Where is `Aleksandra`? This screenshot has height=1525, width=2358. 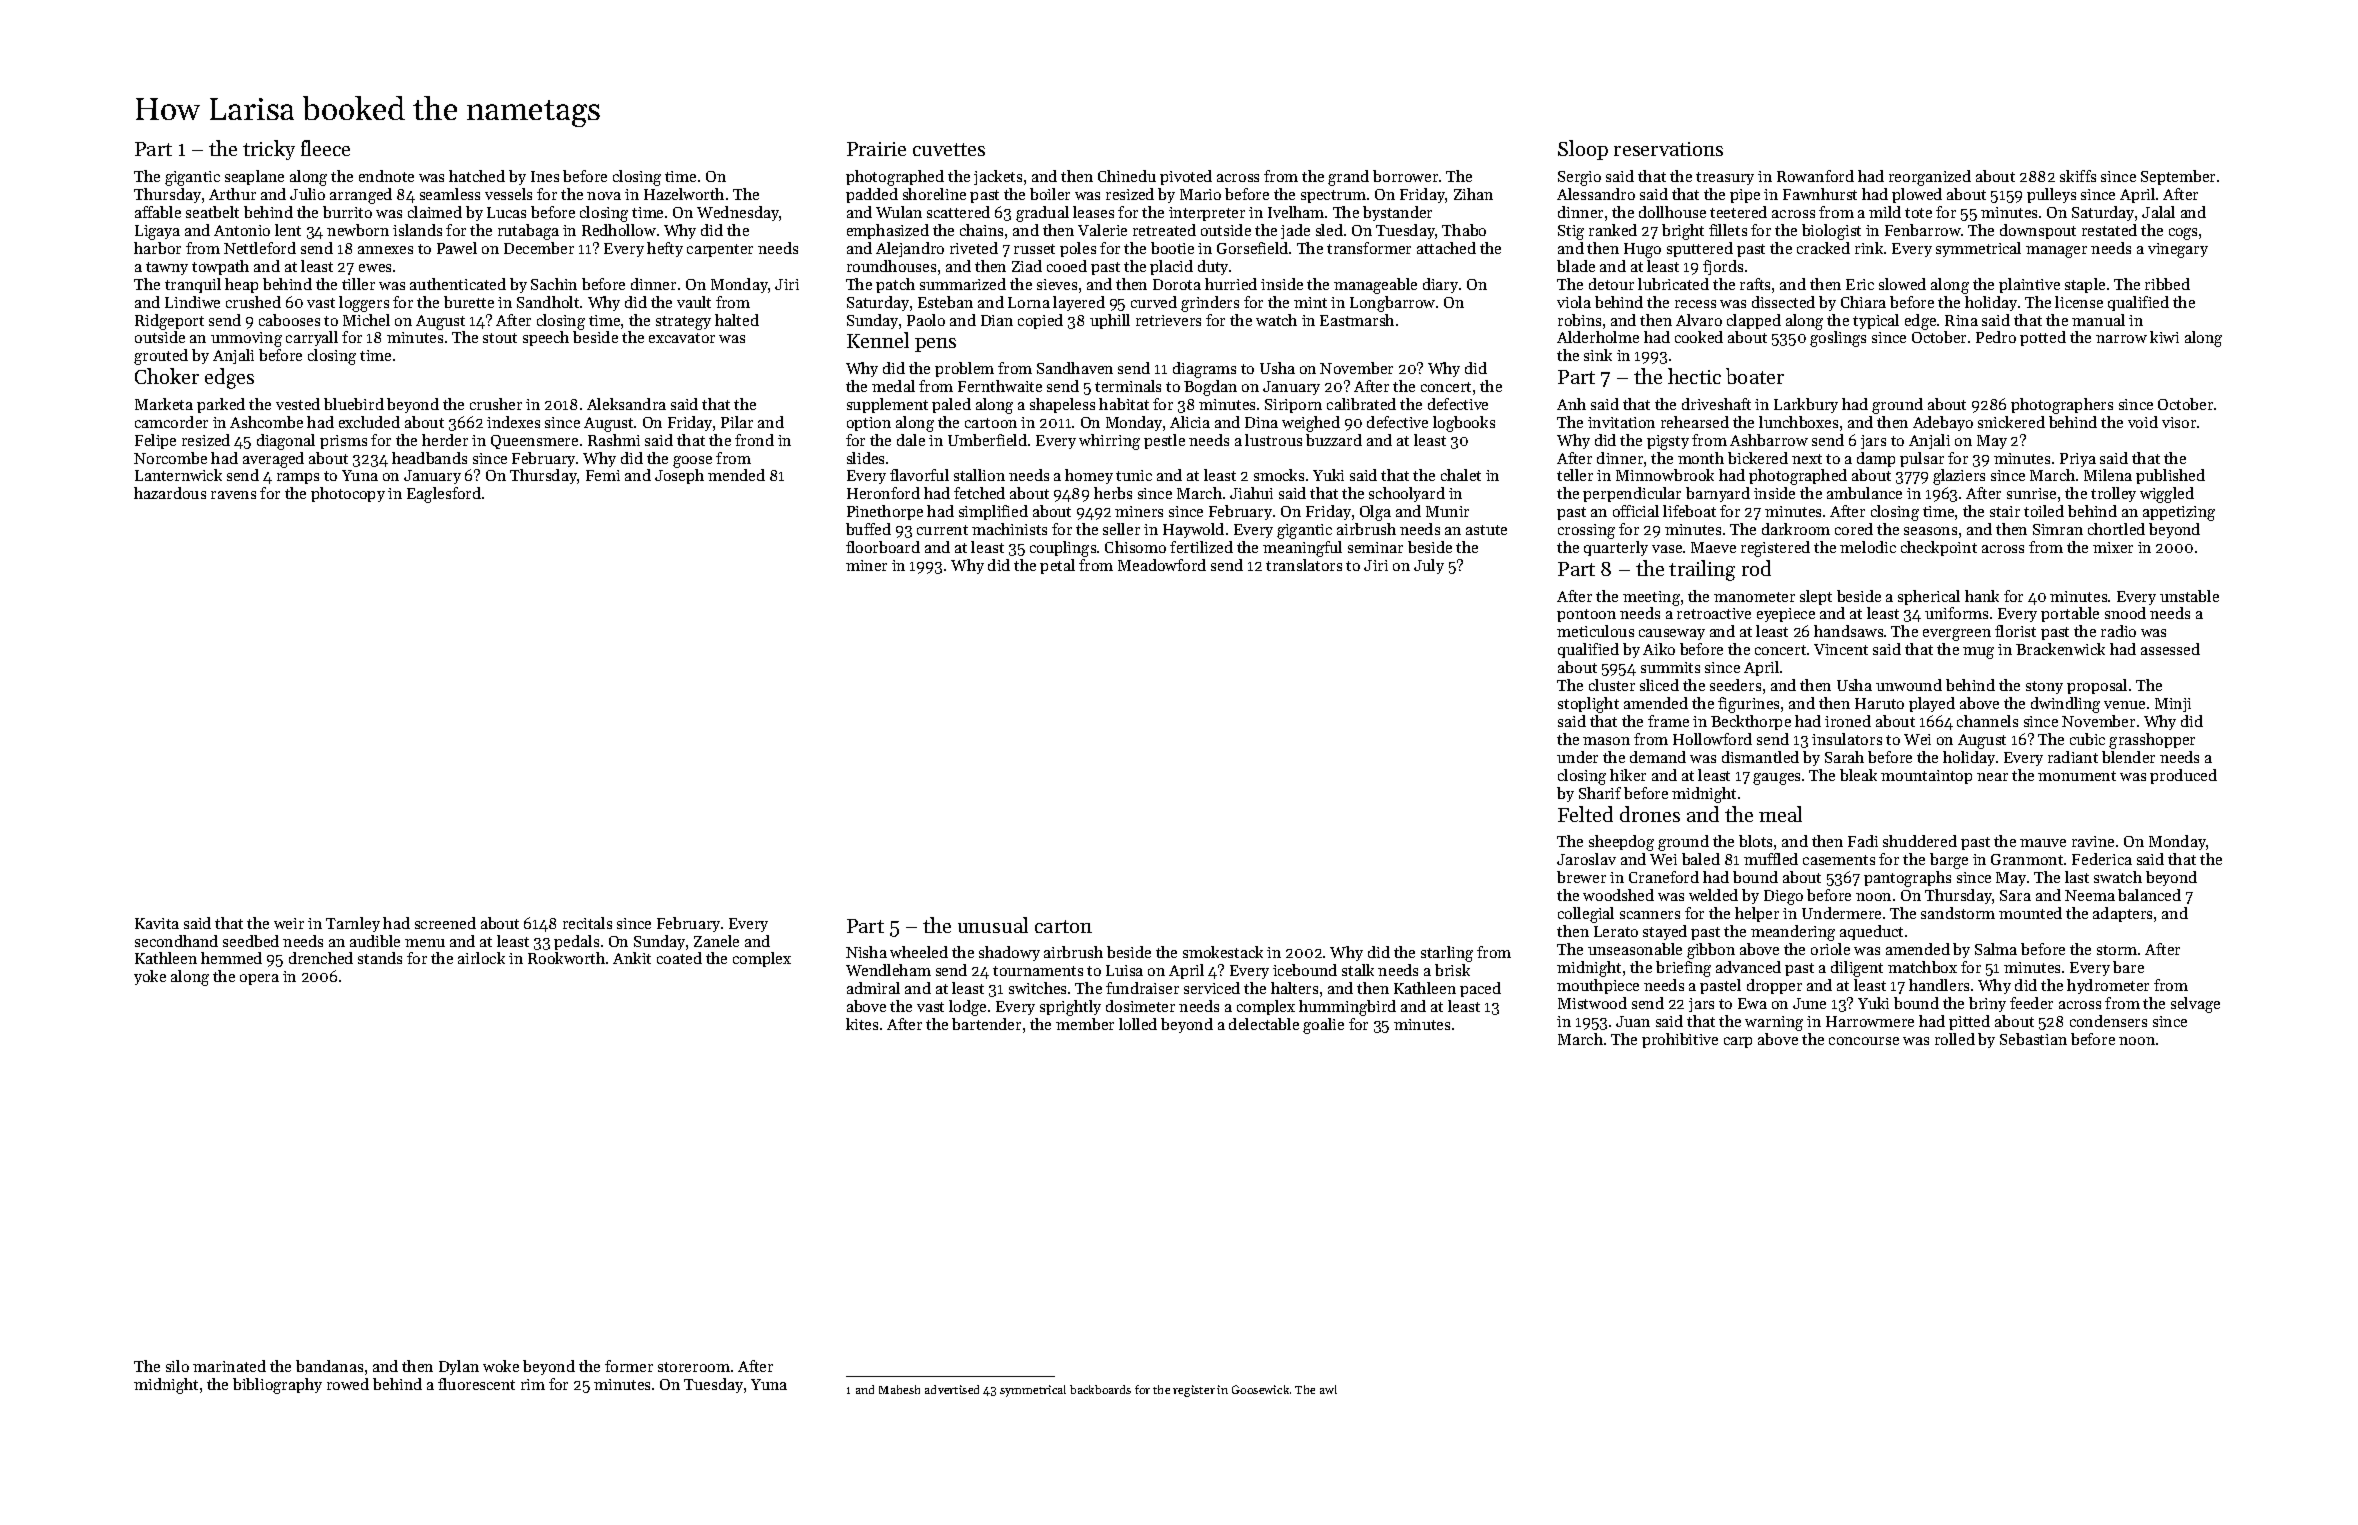 Aleksandra is located at coordinates (626, 404).
